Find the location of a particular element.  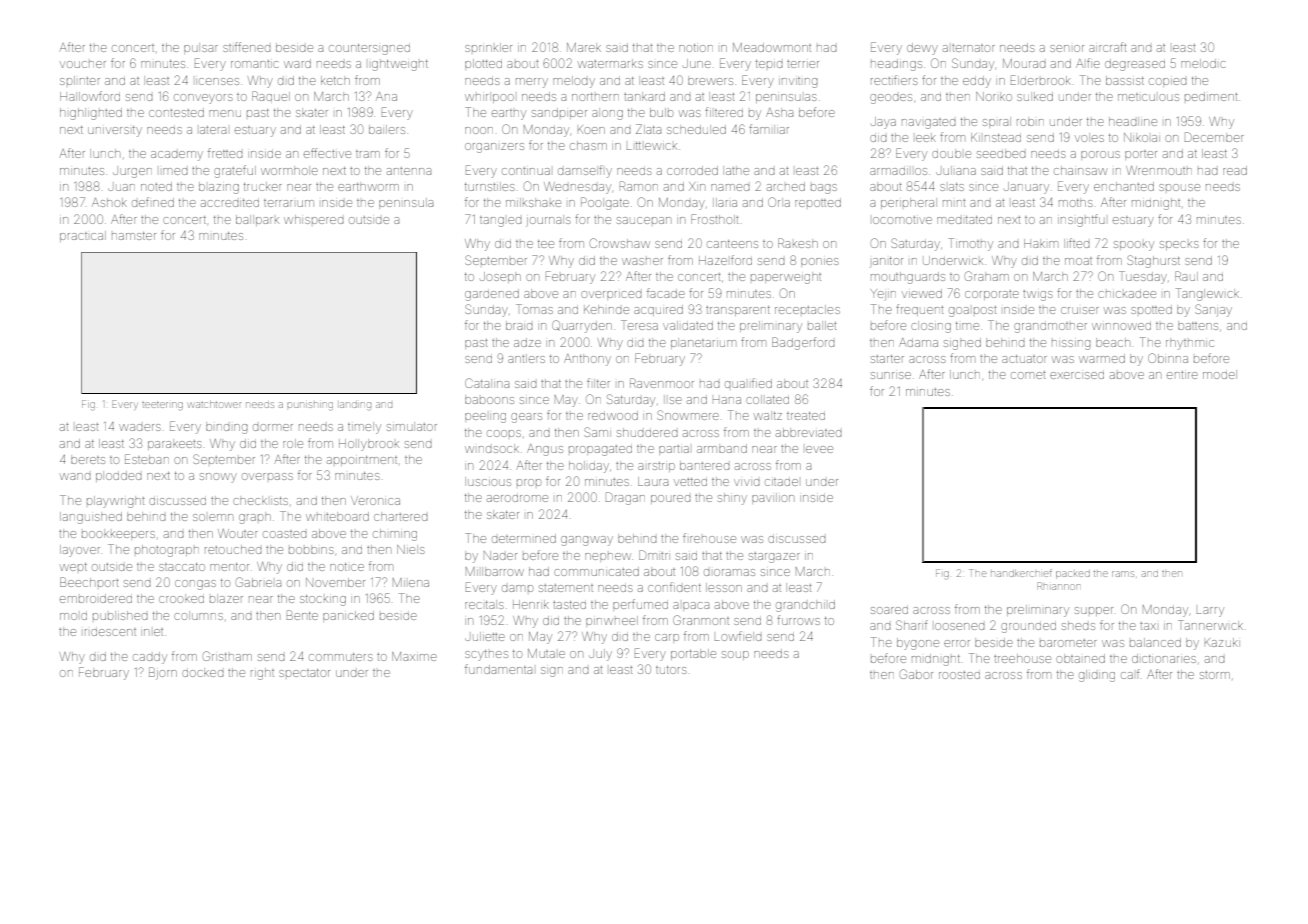

caddy is located at coordinates (150, 658).
